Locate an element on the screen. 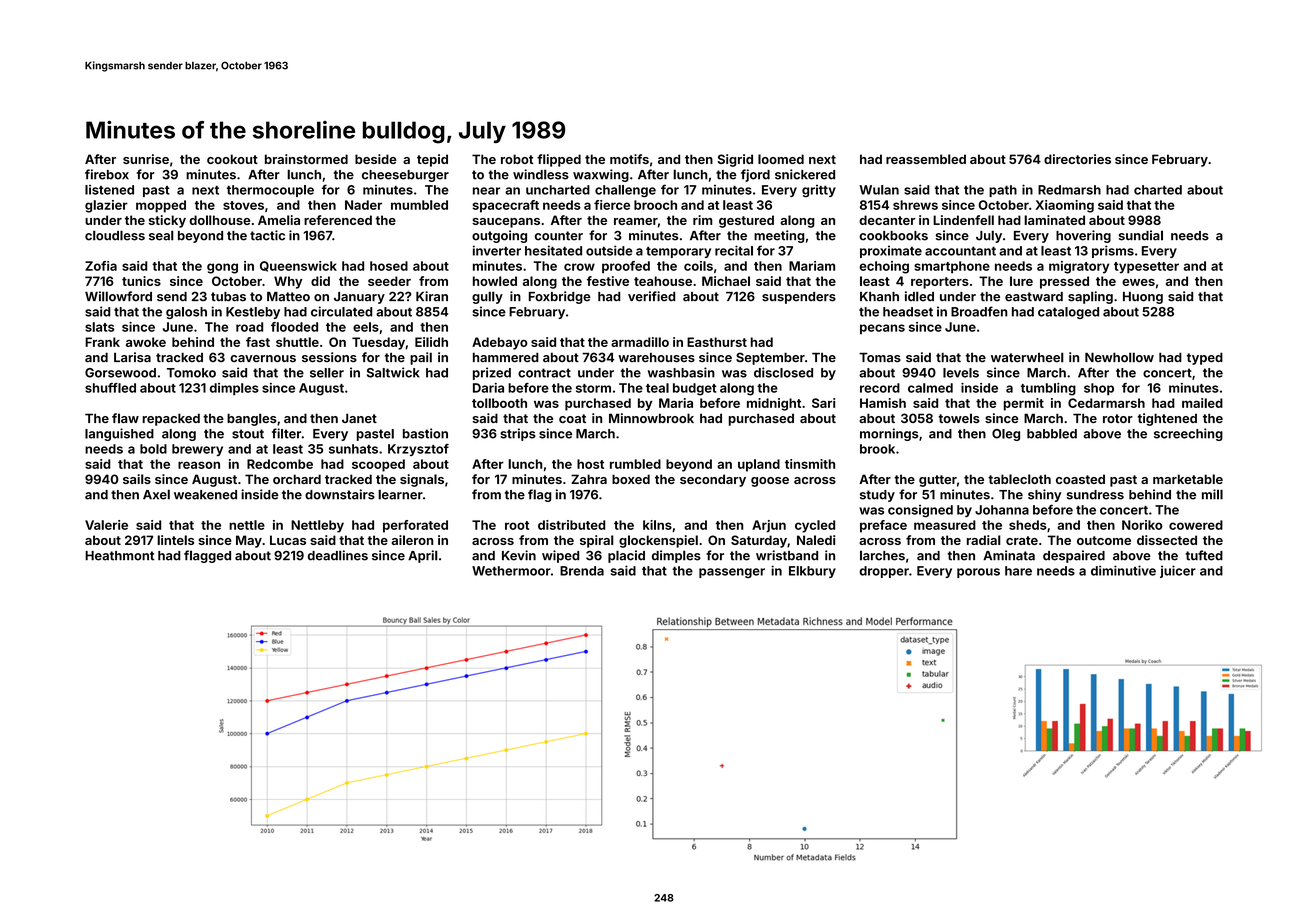 The image size is (1308, 924). repacked is located at coordinates (171, 419).
